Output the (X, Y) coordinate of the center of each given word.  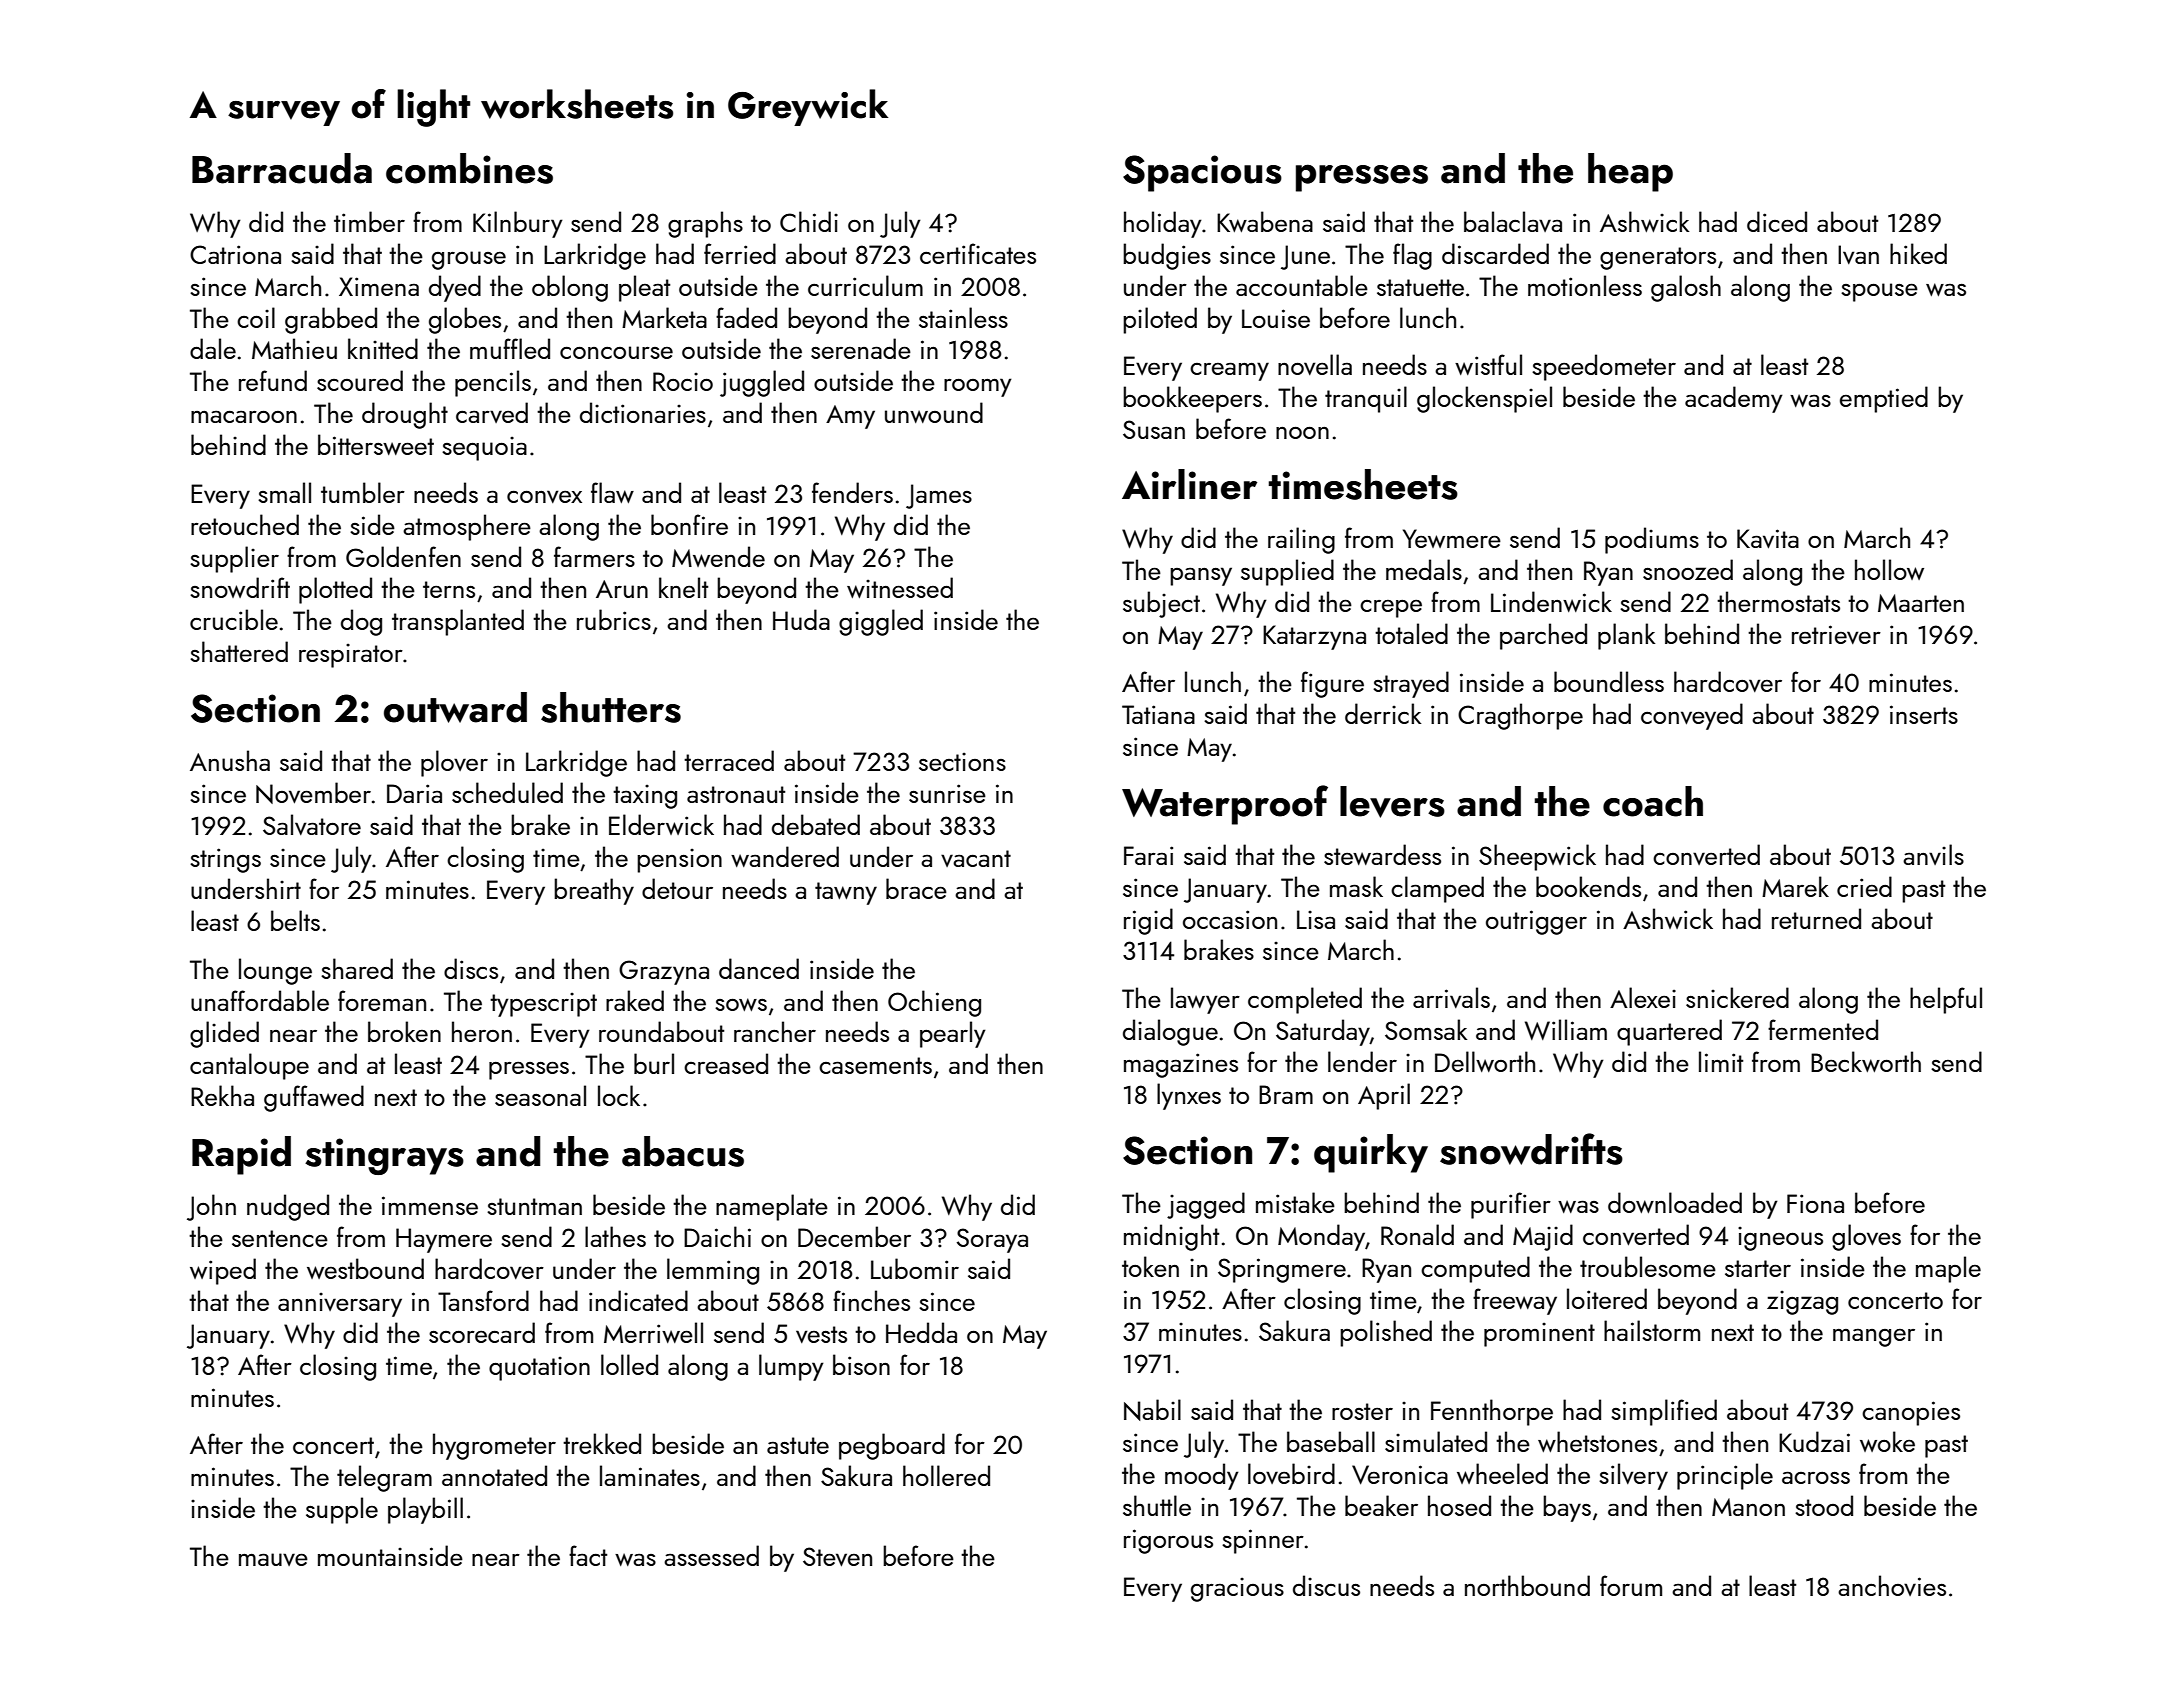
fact (588, 1555)
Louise (1276, 318)
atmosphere (467, 527)
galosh (1686, 288)
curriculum (865, 285)
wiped (223, 1271)
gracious (1237, 1589)
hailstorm (1652, 1330)
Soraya (992, 1240)
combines (469, 168)
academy (1734, 399)
